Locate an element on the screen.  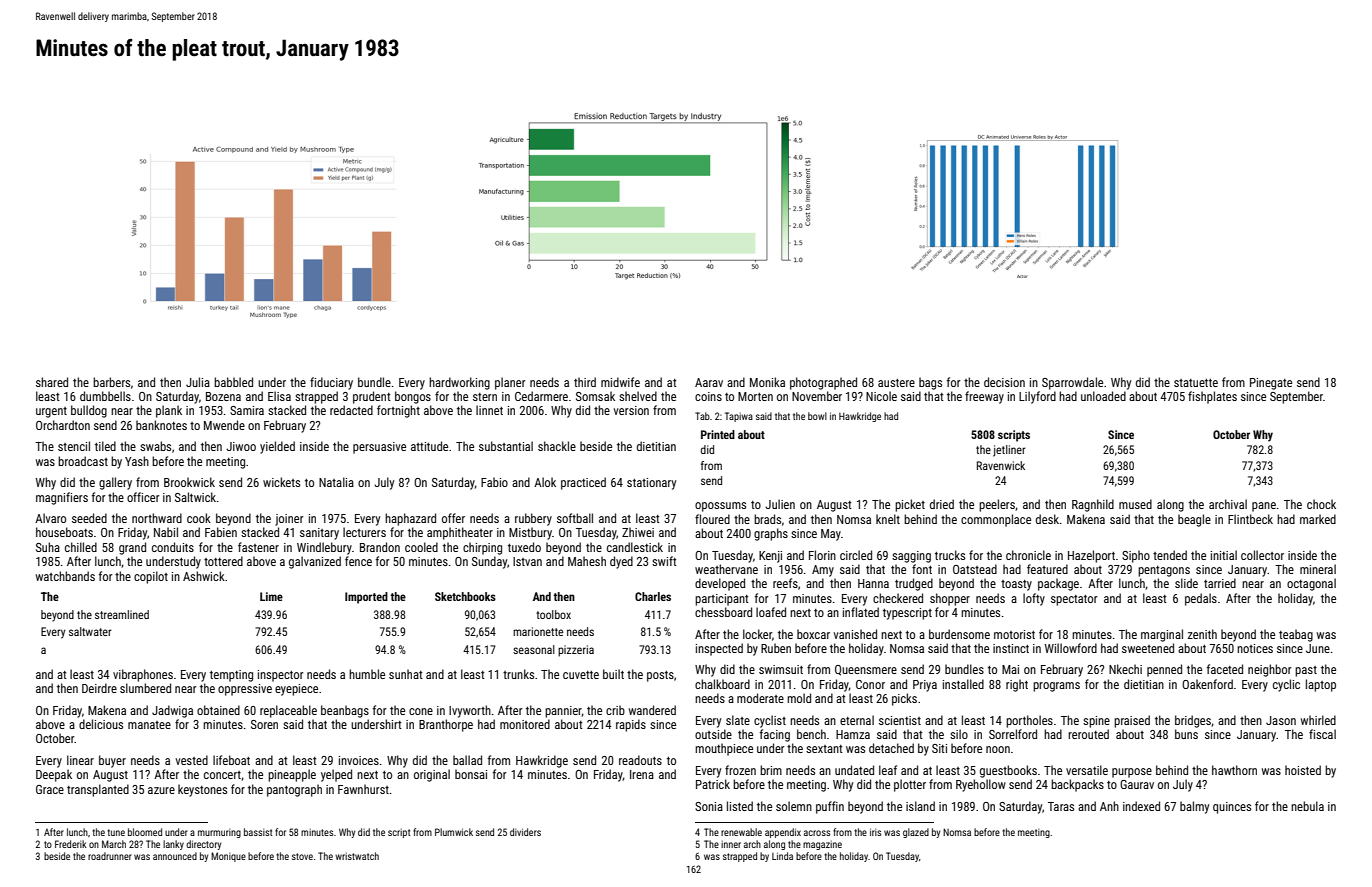
babbled is located at coordinates (233, 382).
